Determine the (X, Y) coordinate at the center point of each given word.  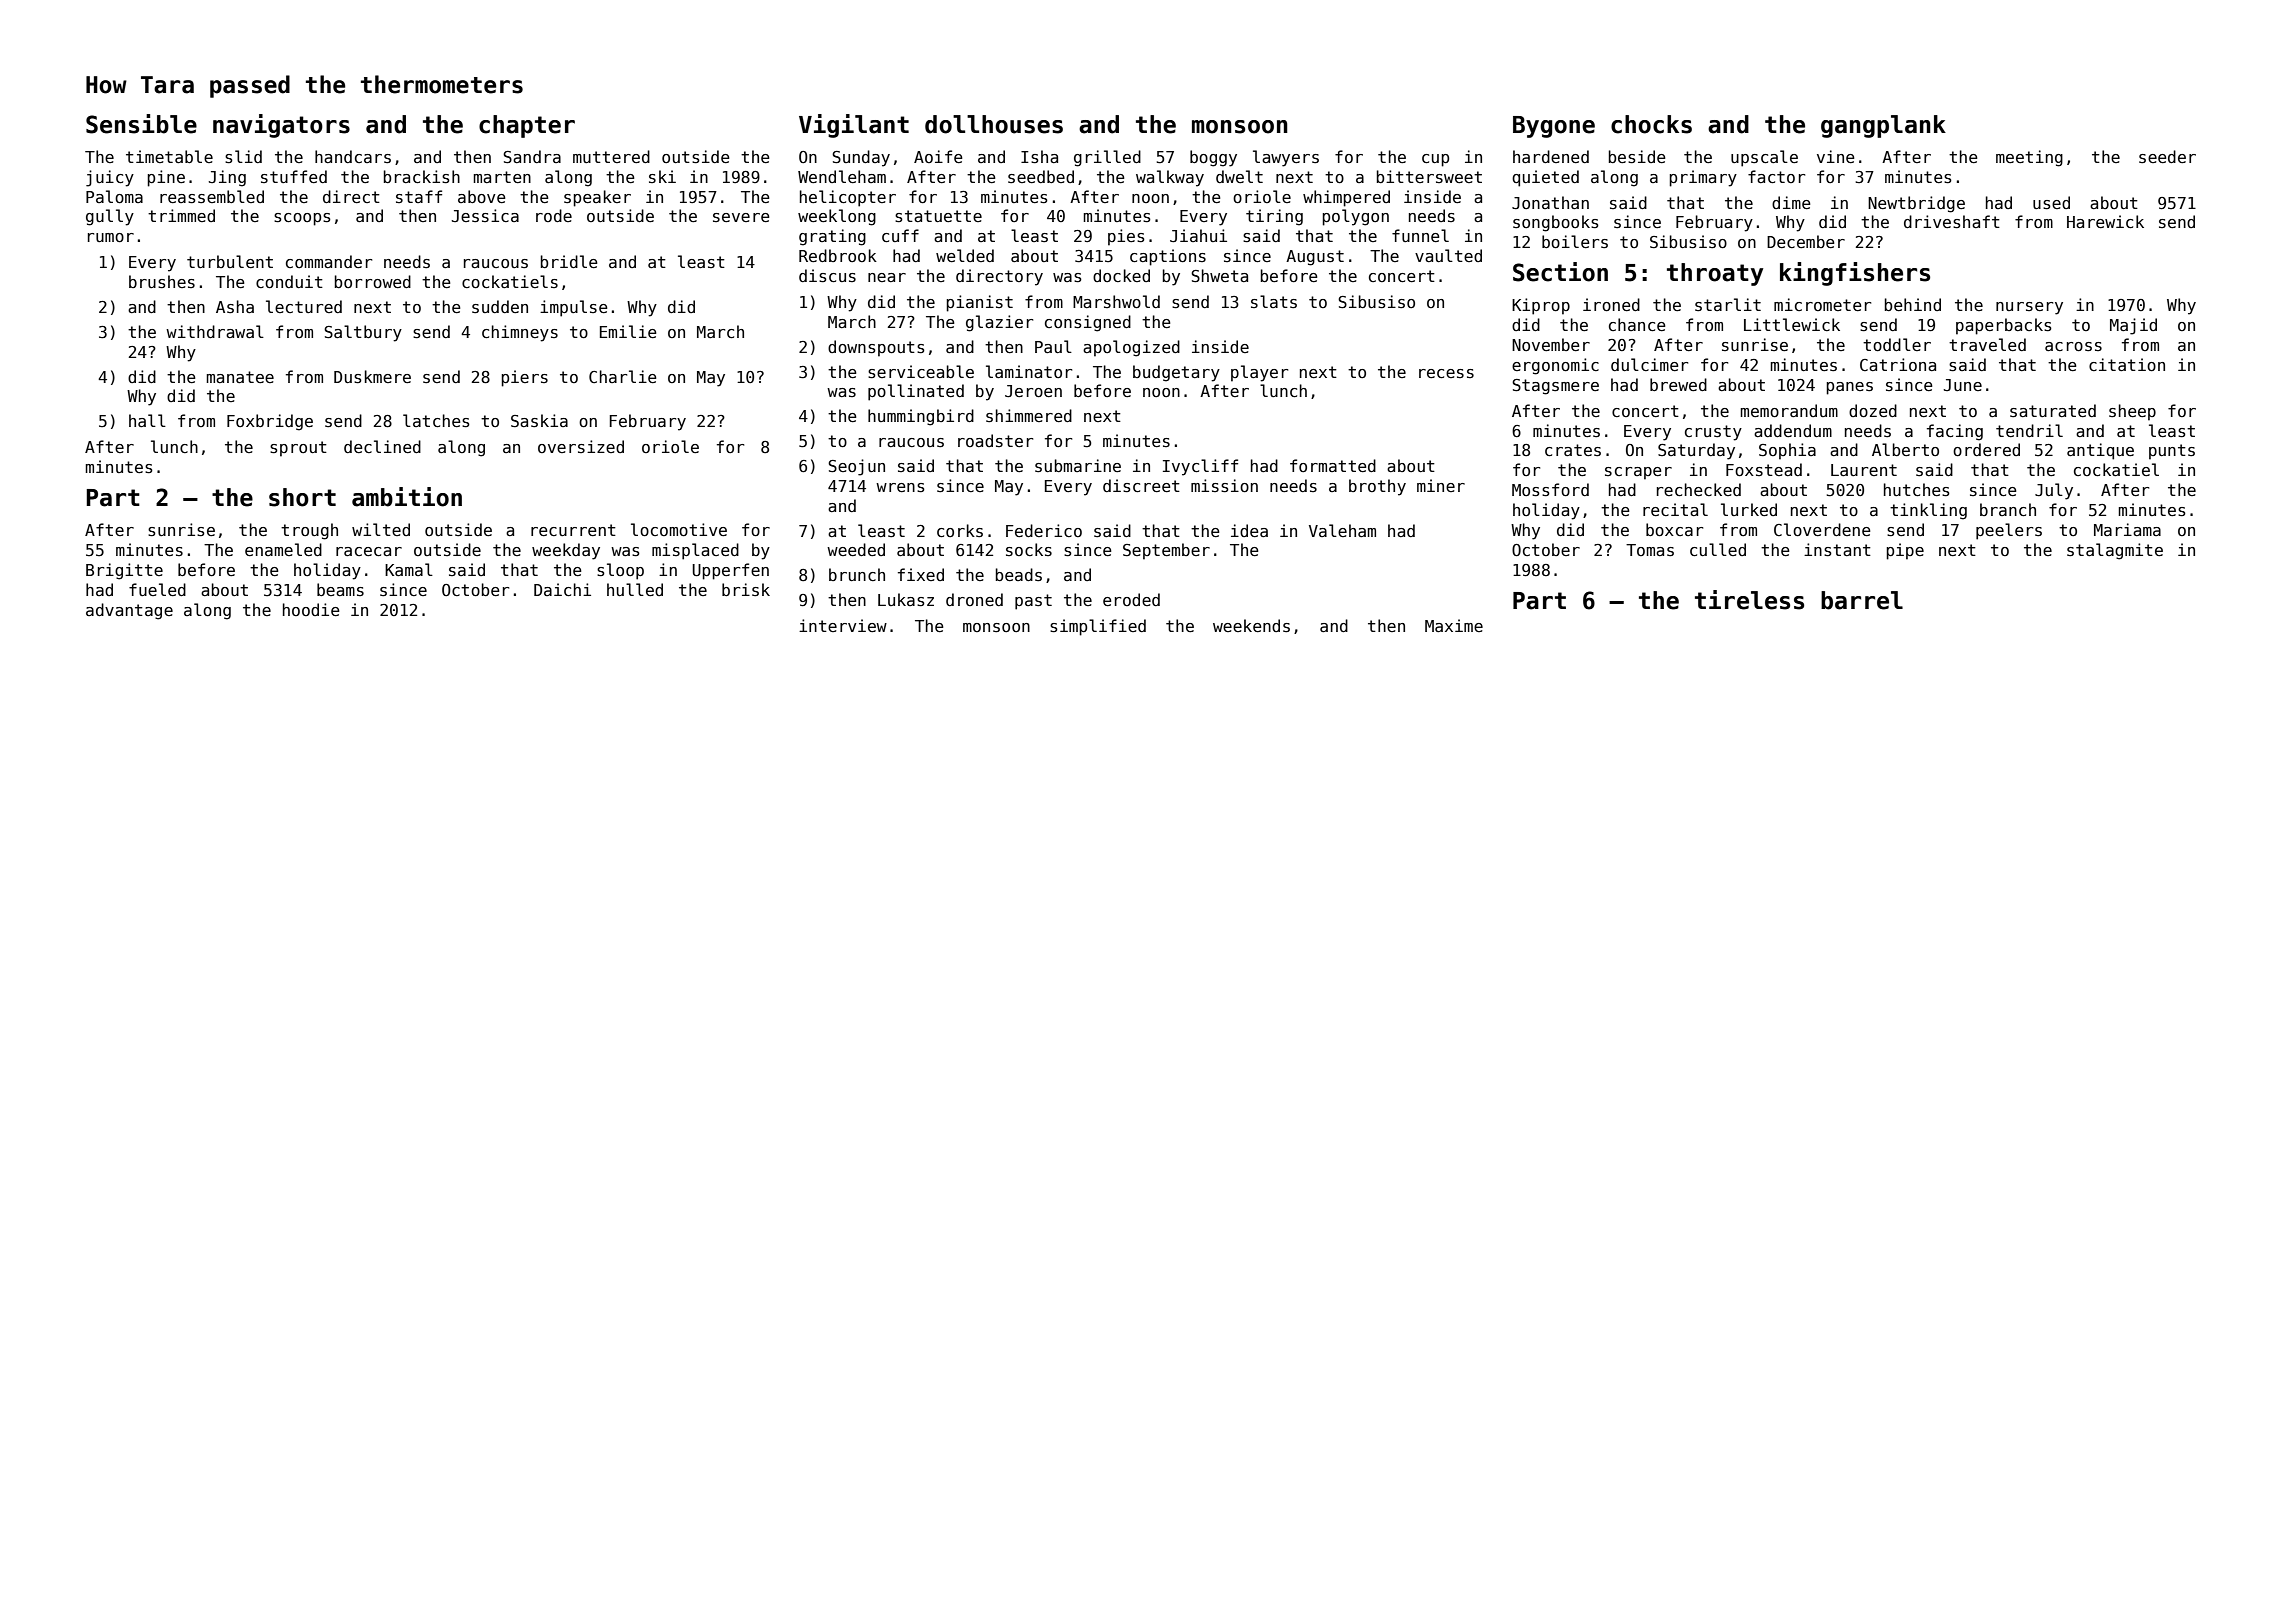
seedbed (1041, 177)
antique (2100, 451)
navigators (281, 126)
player (1259, 373)
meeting (2029, 158)
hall (147, 420)
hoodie (311, 609)
